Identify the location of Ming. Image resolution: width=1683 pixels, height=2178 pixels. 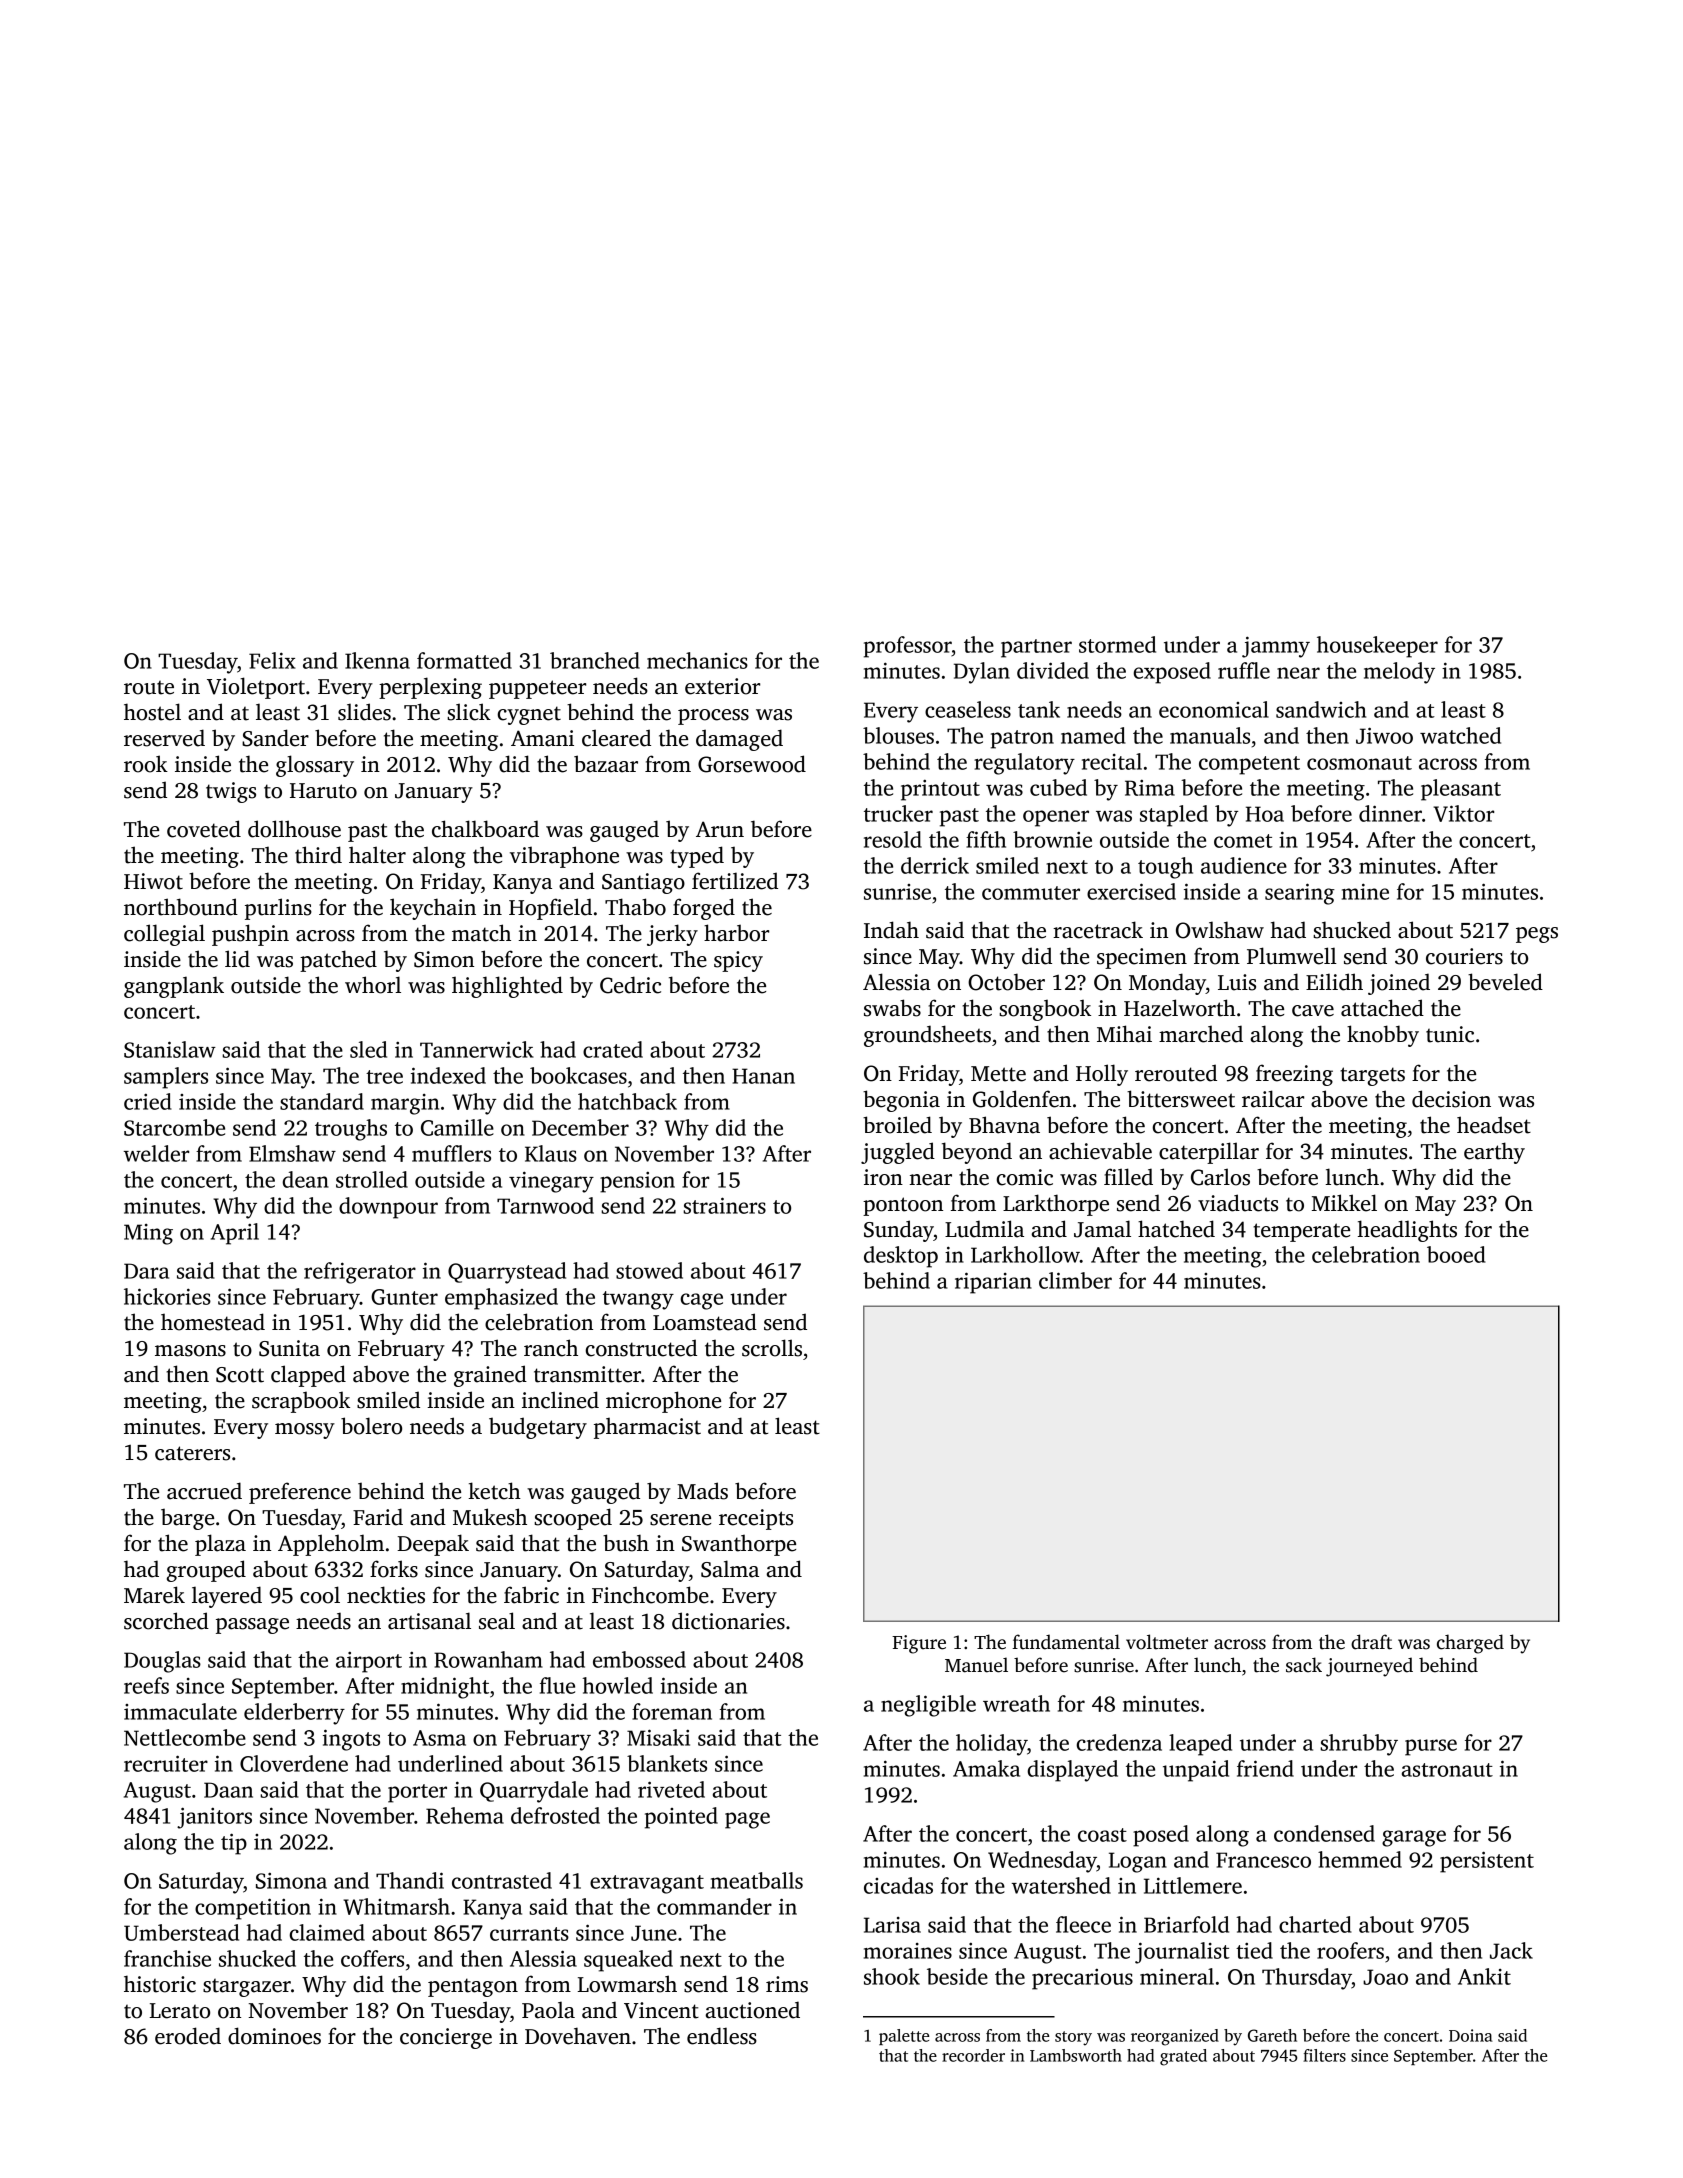
(148, 1234).
